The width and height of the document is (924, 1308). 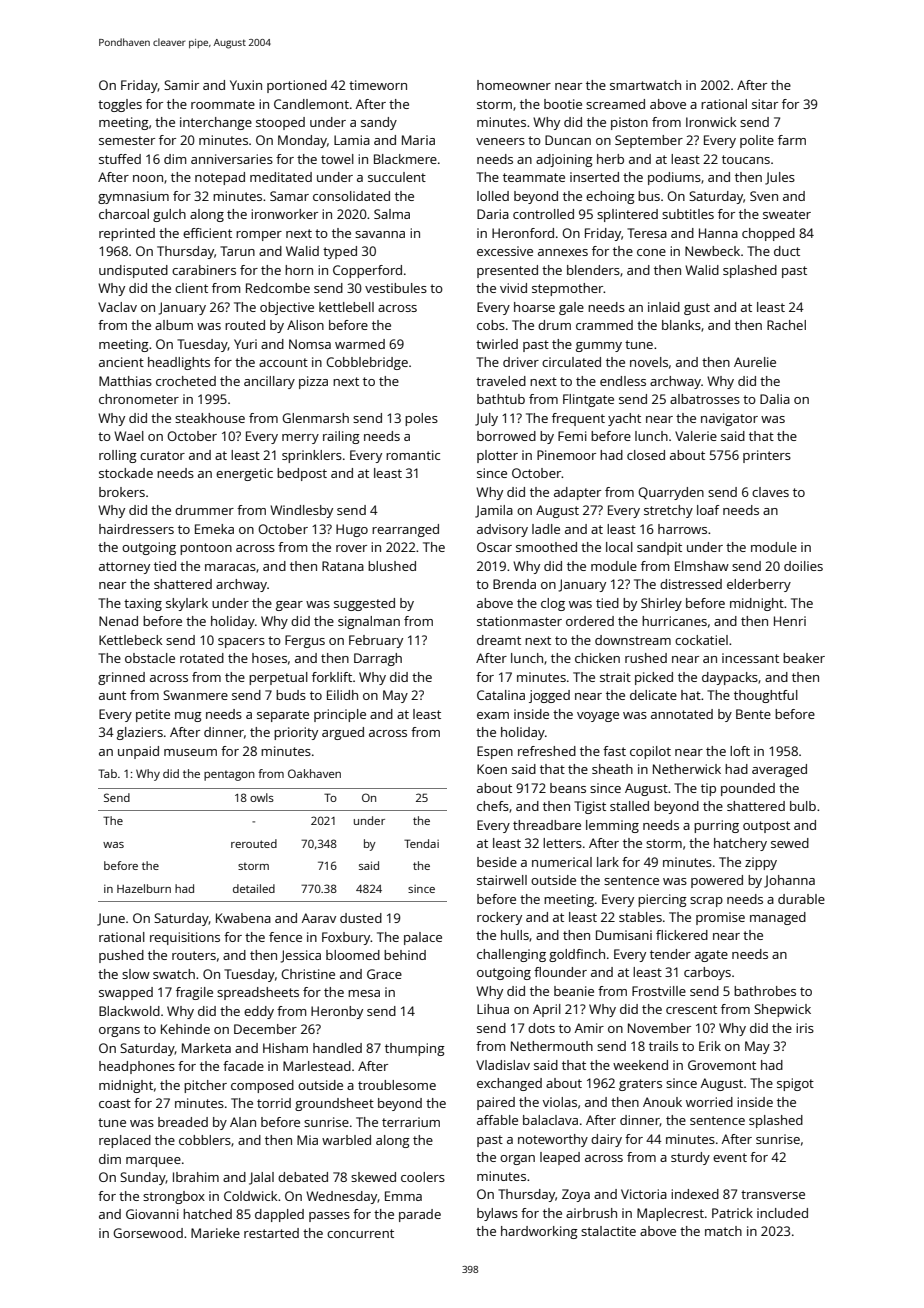 I want to click on Aurelie, so click(x=755, y=362).
